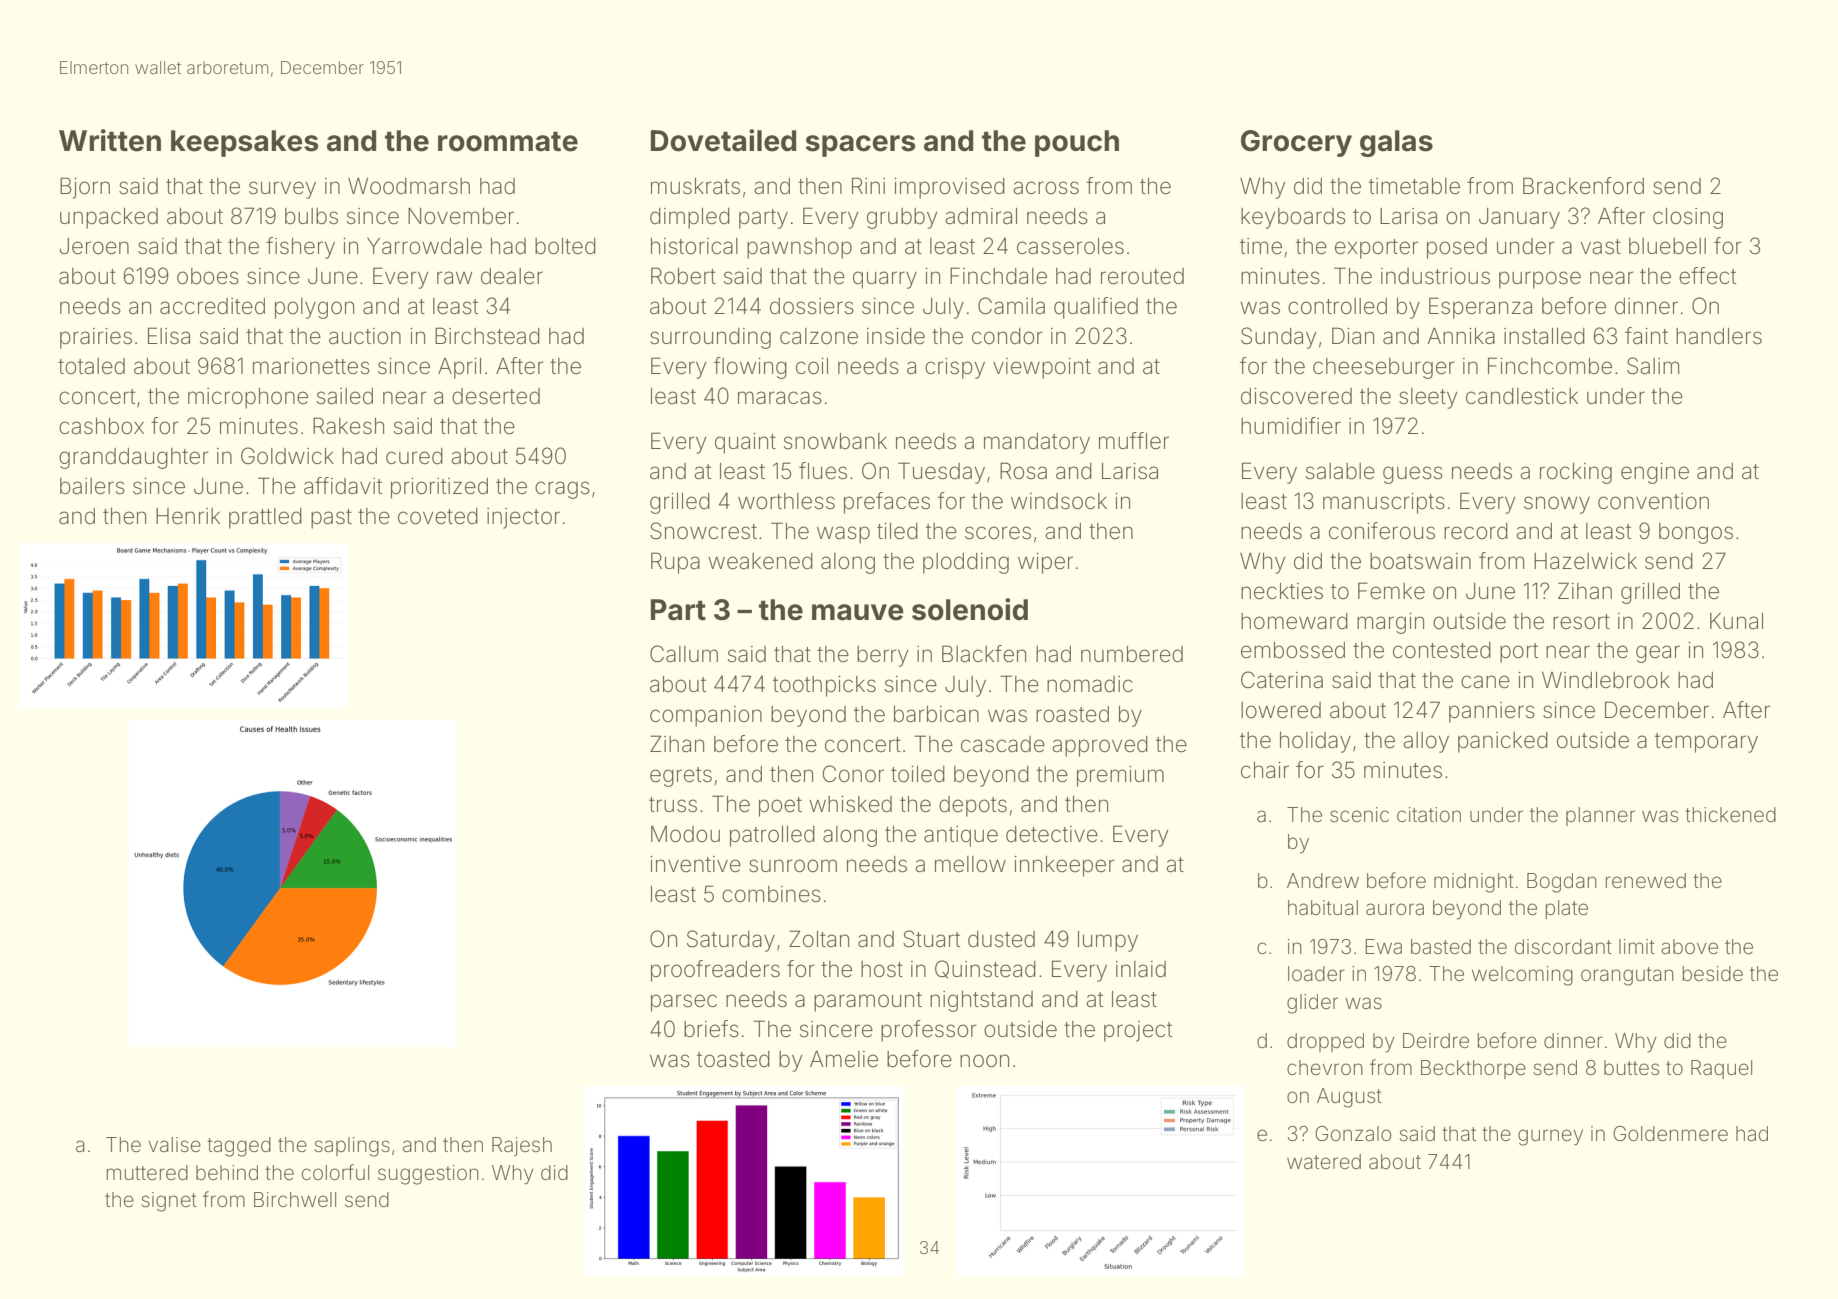 Image resolution: width=1838 pixels, height=1299 pixels. I want to click on Modou, so click(685, 834).
